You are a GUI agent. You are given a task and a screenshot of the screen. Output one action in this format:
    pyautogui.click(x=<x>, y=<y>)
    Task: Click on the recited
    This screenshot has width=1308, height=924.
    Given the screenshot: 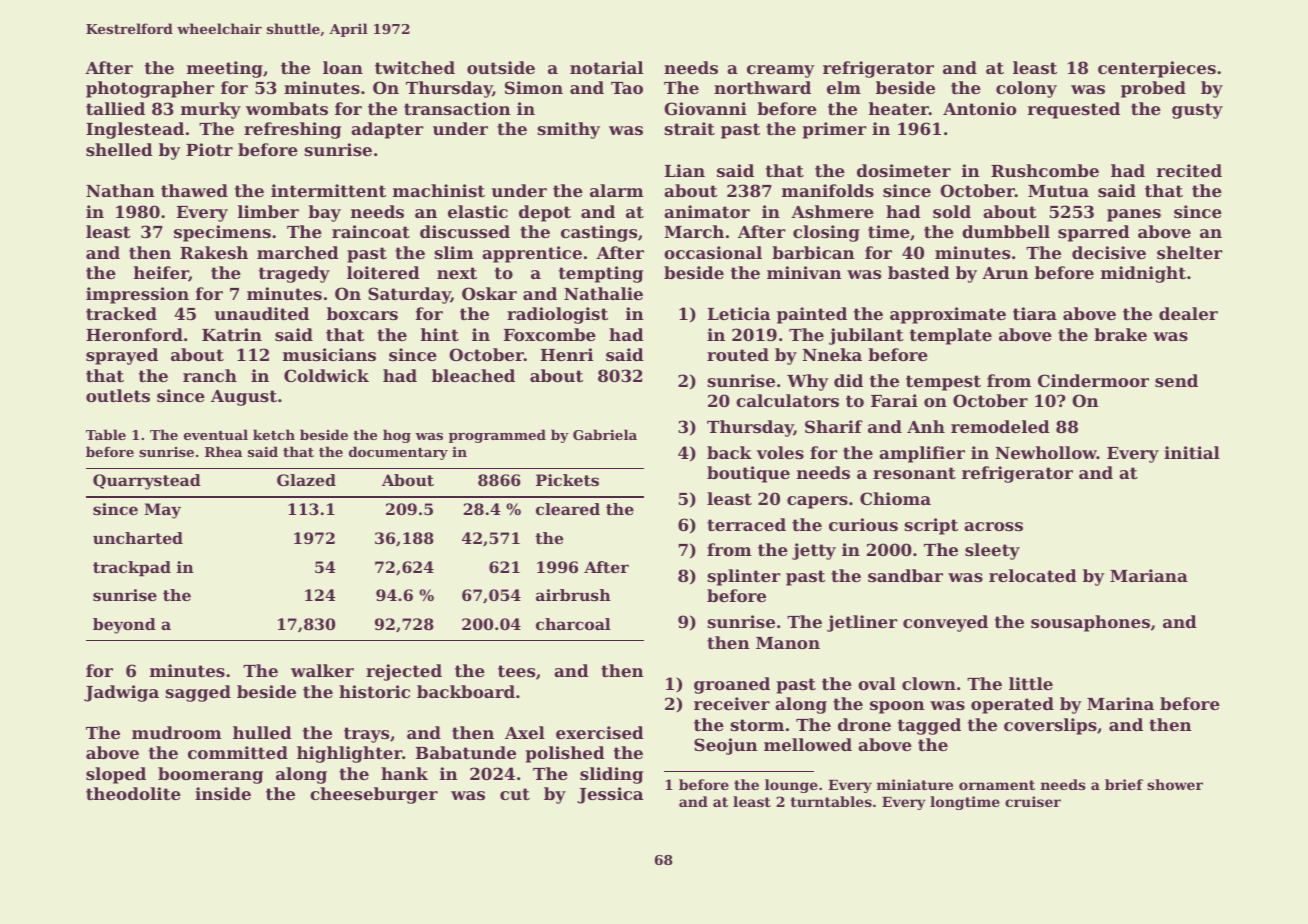 What is the action you would take?
    pyautogui.click(x=1189, y=170)
